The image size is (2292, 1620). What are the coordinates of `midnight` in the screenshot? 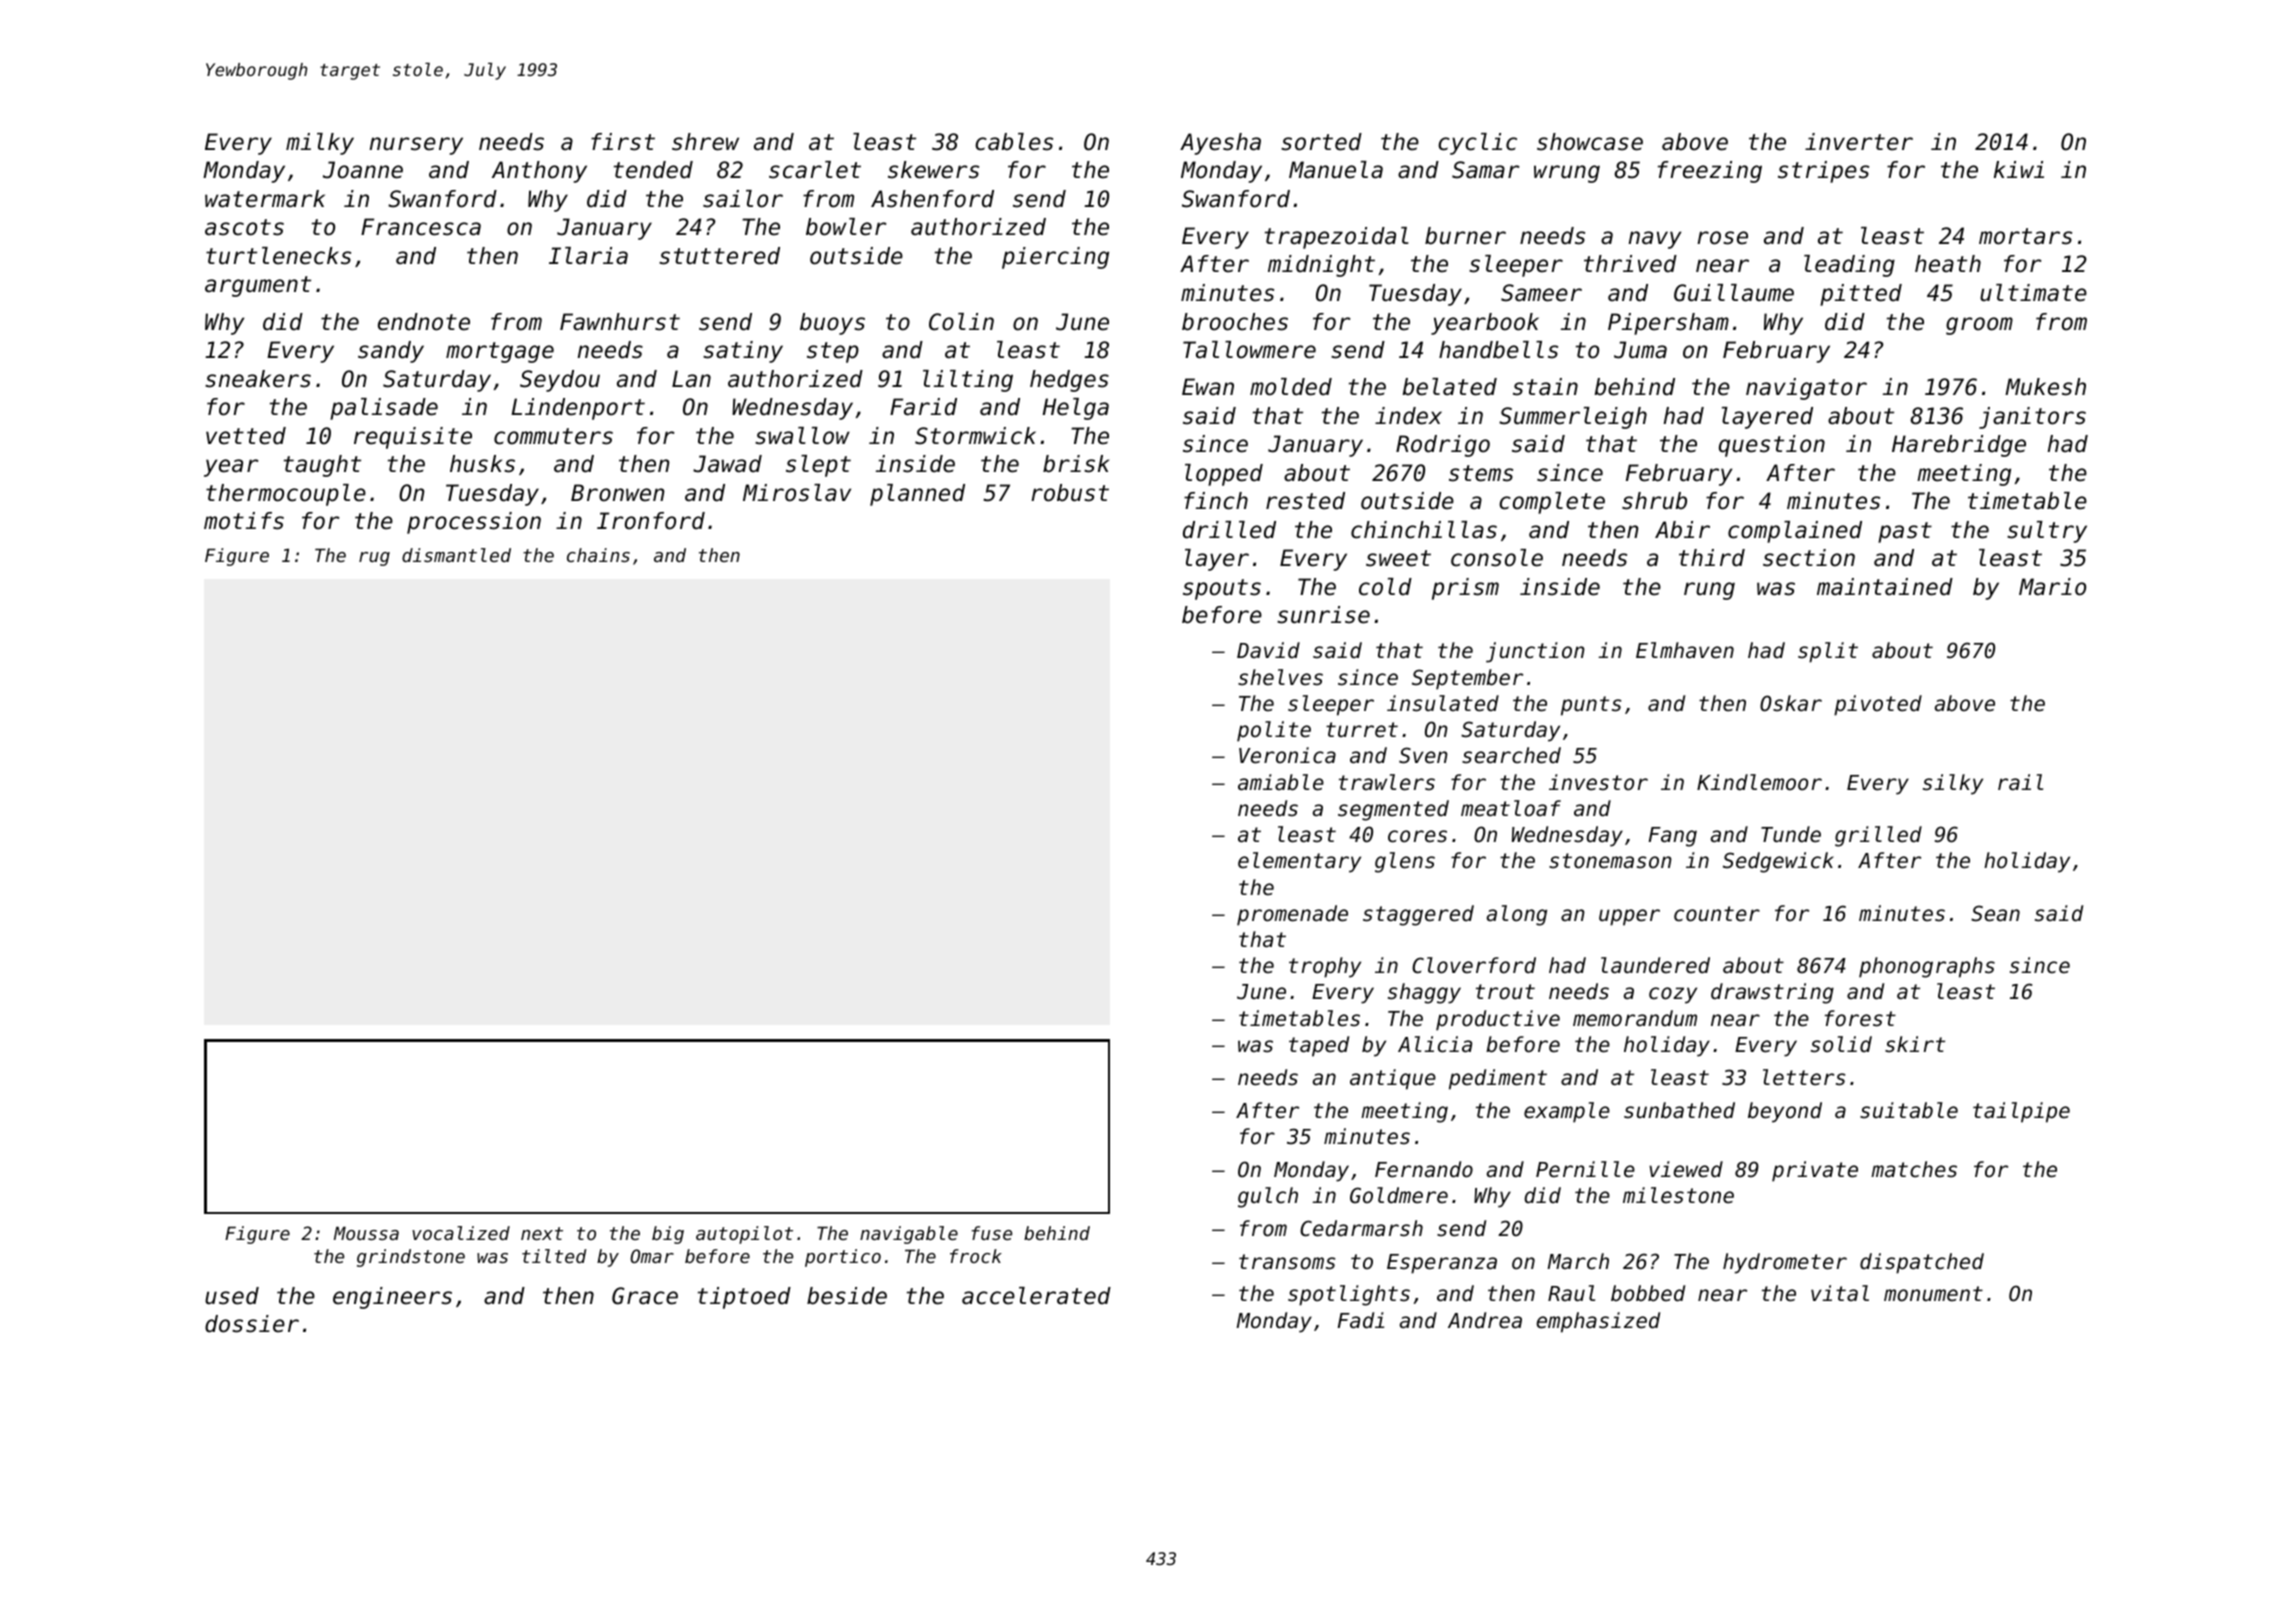 It's located at (1321, 266).
